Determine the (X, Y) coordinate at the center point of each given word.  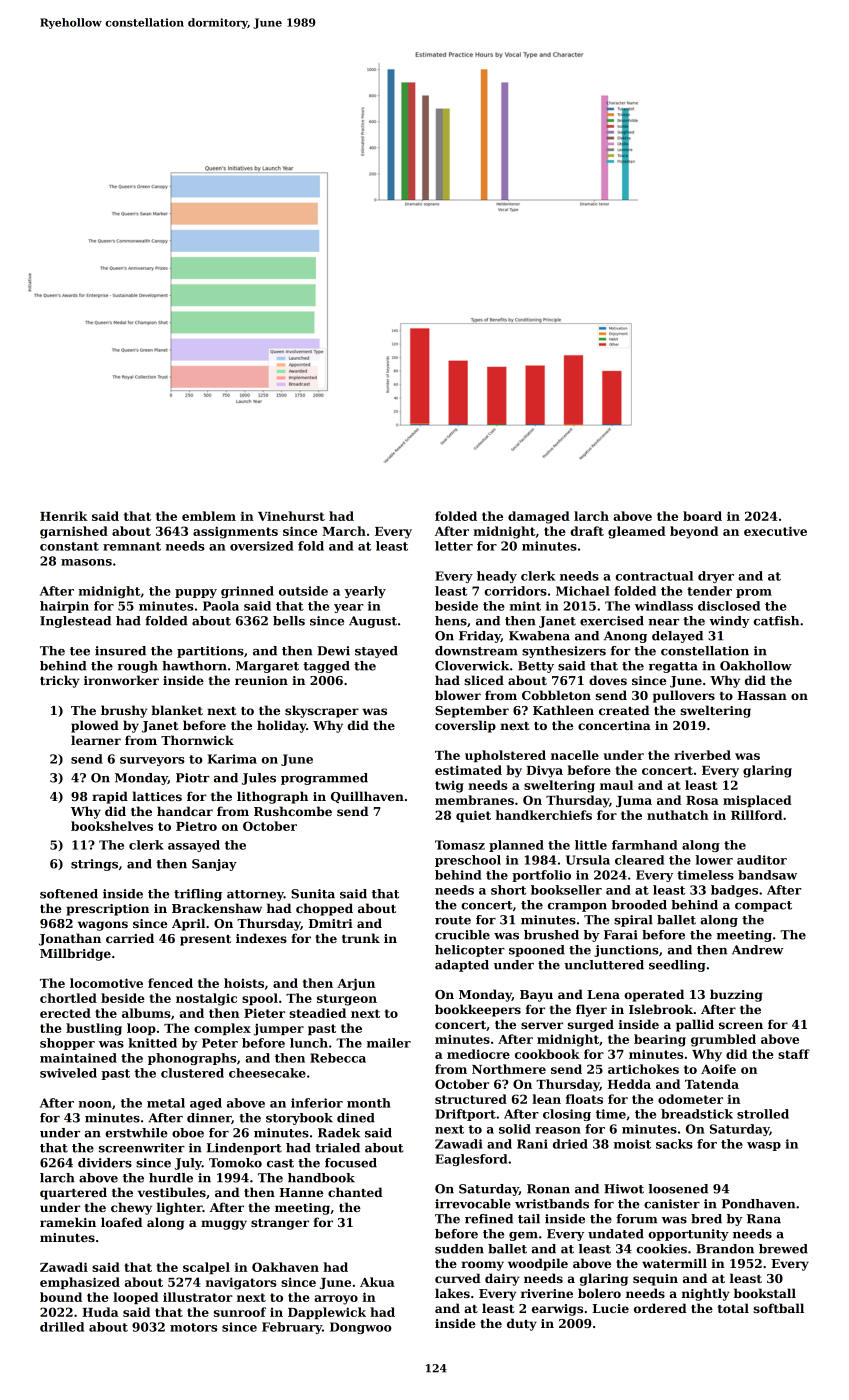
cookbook (547, 1054)
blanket (177, 710)
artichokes (643, 1069)
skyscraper (322, 711)
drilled (62, 1327)
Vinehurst (291, 516)
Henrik (64, 516)
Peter (220, 1043)
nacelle (575, 755)
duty (522, 1324)
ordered (660, 1308)
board (702, 516)
